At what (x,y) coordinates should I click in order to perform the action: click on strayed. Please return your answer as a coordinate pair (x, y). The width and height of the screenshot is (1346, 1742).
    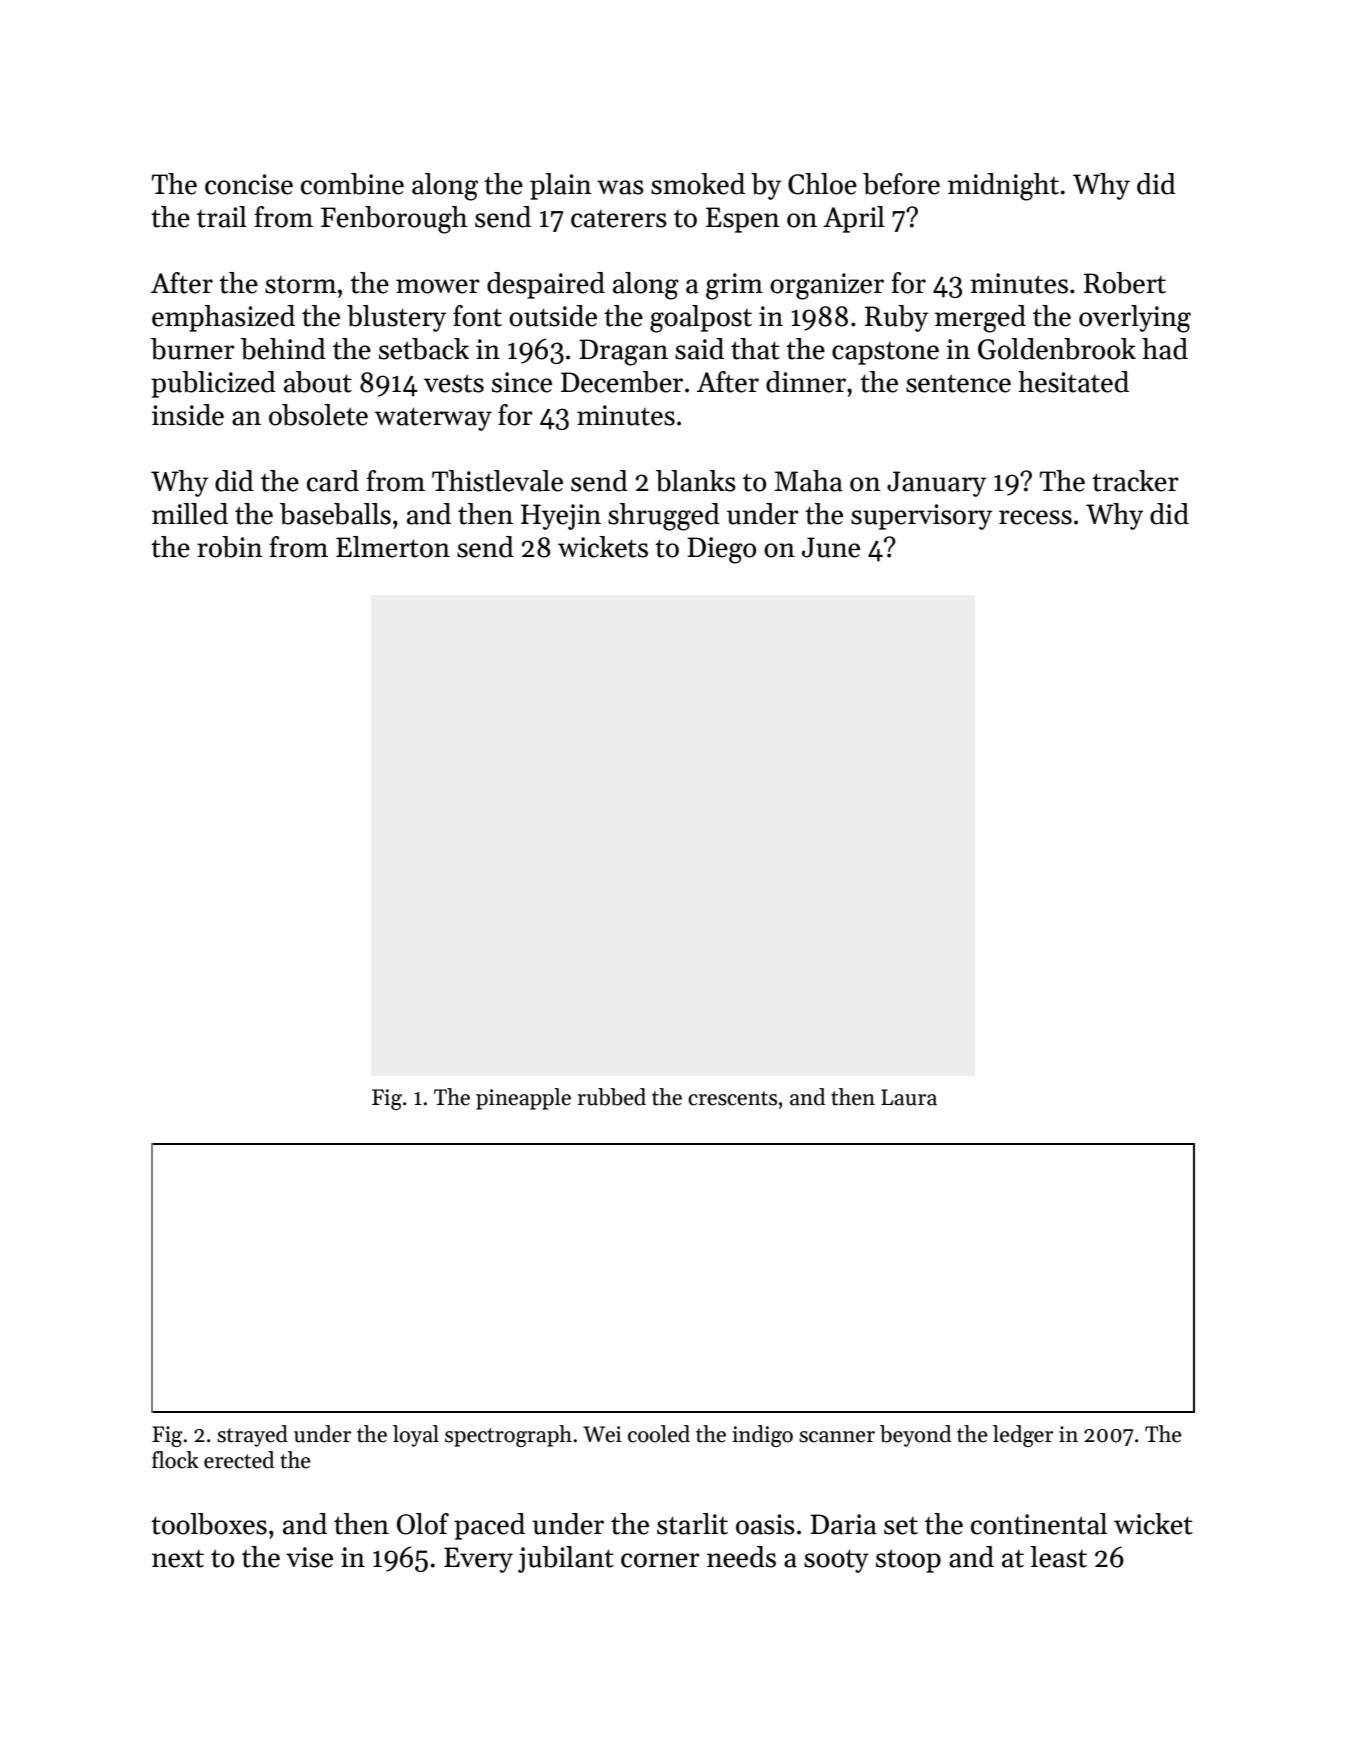
    Looking at the image, I should click on (252, 1436).
